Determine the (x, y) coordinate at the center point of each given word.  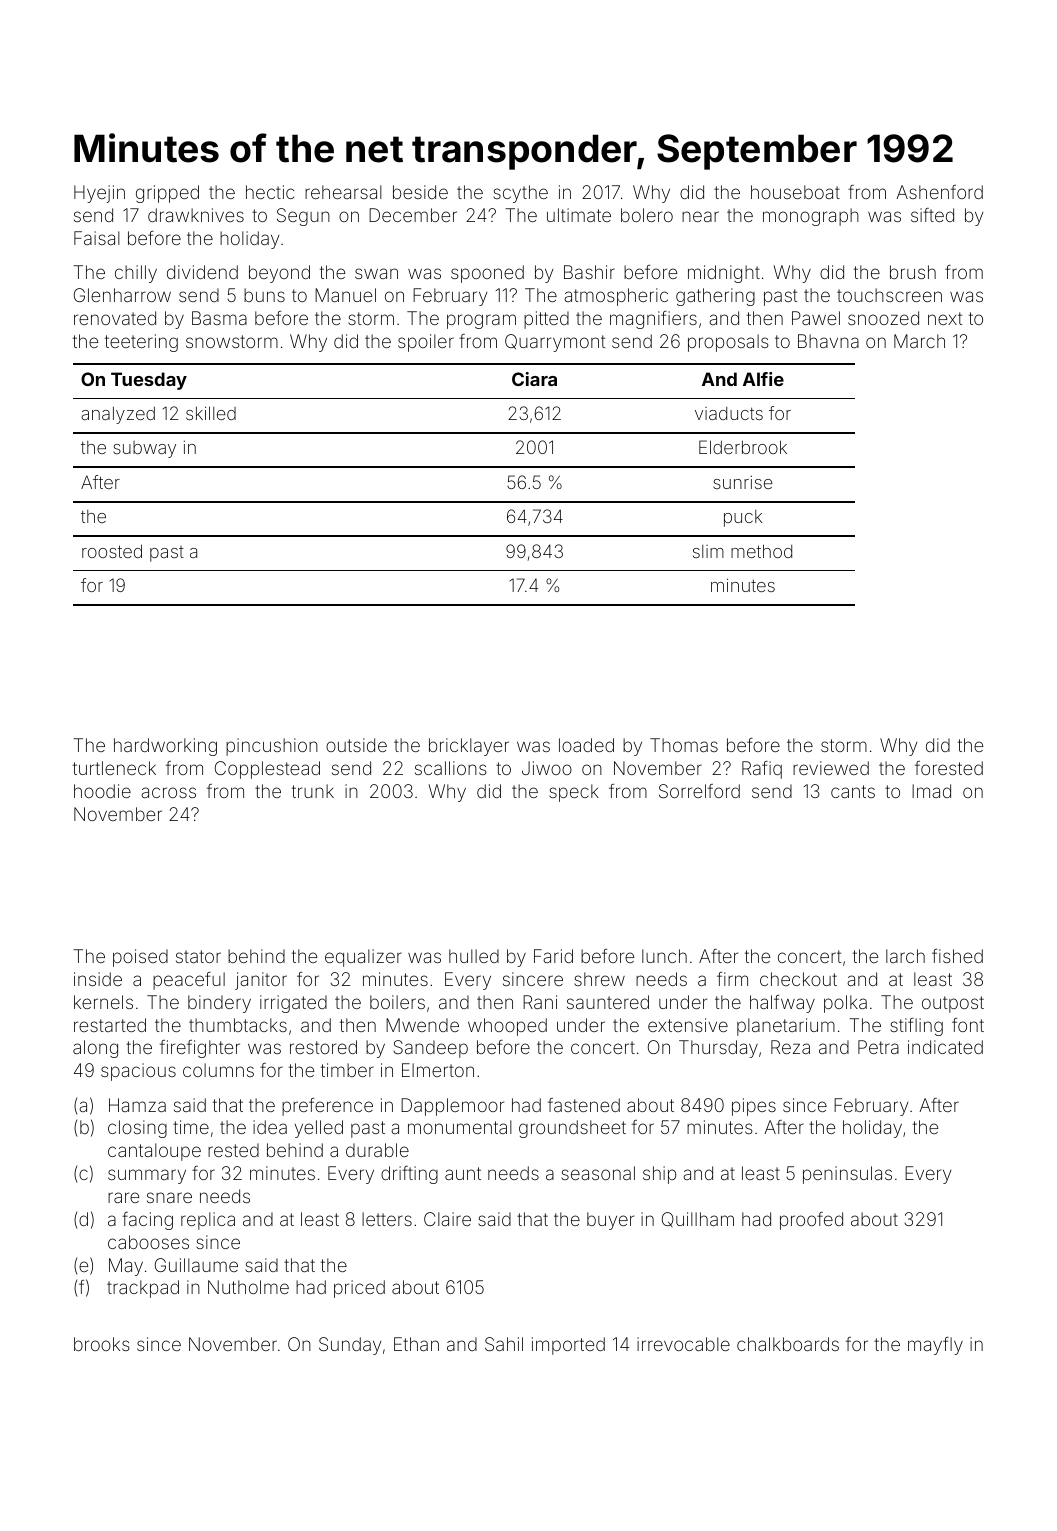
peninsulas (847, 1175)
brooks (102, 1344)
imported (568, 1346)
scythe (520, 194)
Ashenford (939, 192)
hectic (270, 192)
